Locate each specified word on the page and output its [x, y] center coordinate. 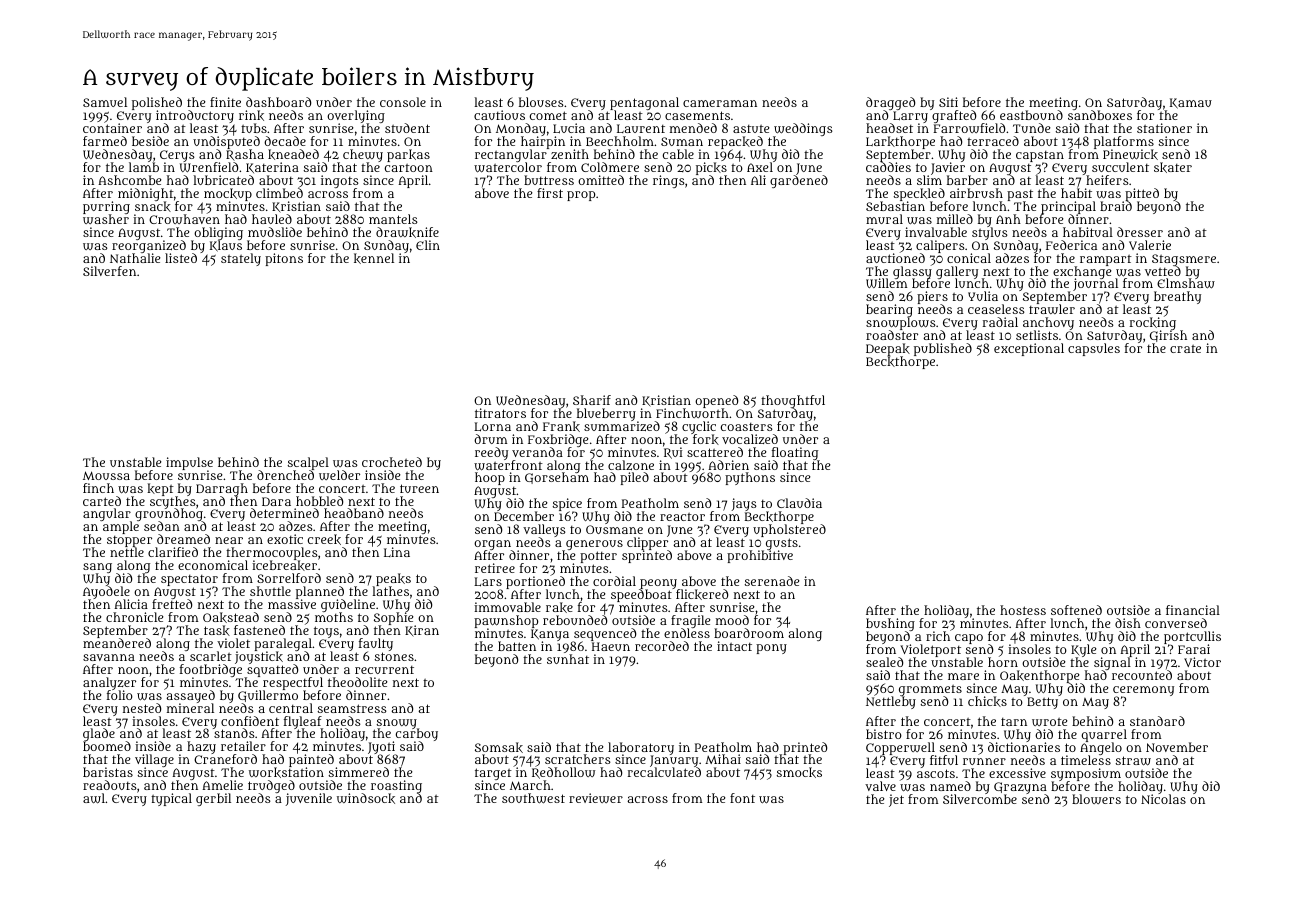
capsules [1094, 349]
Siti [948, 102]
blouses [541, 102]
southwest [533, 798]
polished [157, 104]
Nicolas [1163, 799]
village [154, 761]
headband [354, 513]
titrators [500, 413]
